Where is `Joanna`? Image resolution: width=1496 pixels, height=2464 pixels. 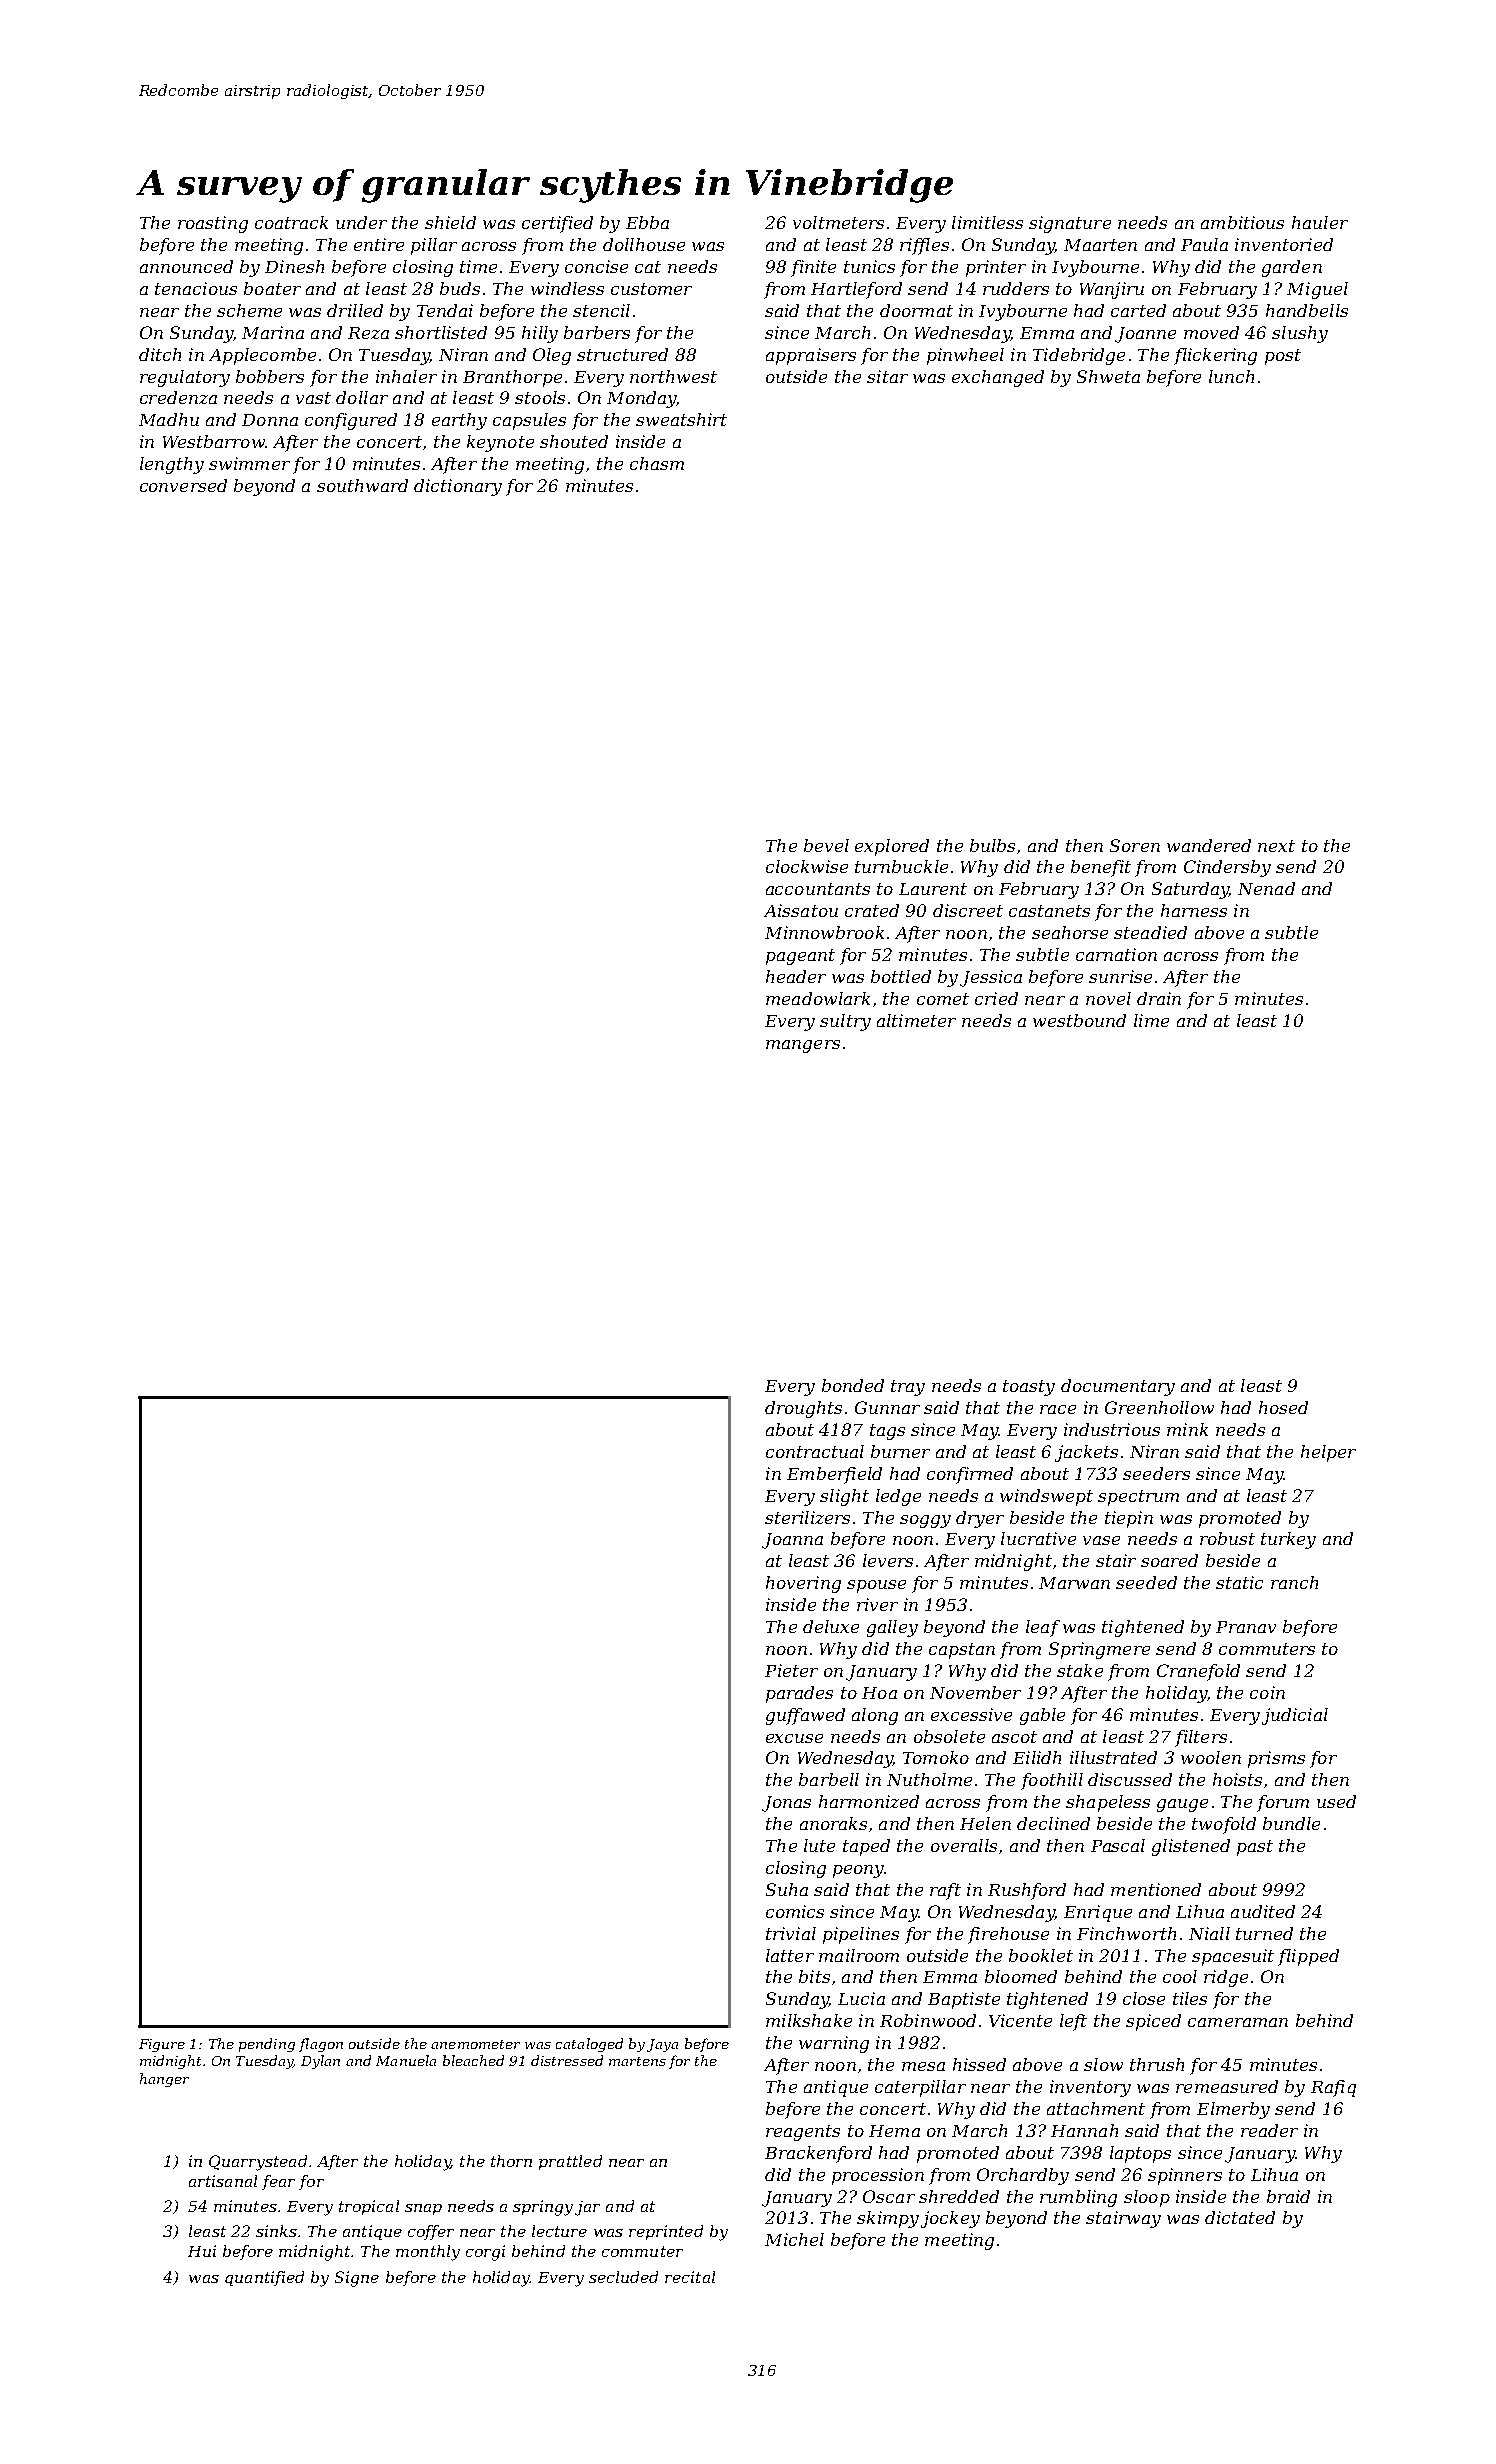
Joanna is located at coordinates (792, 1541).
